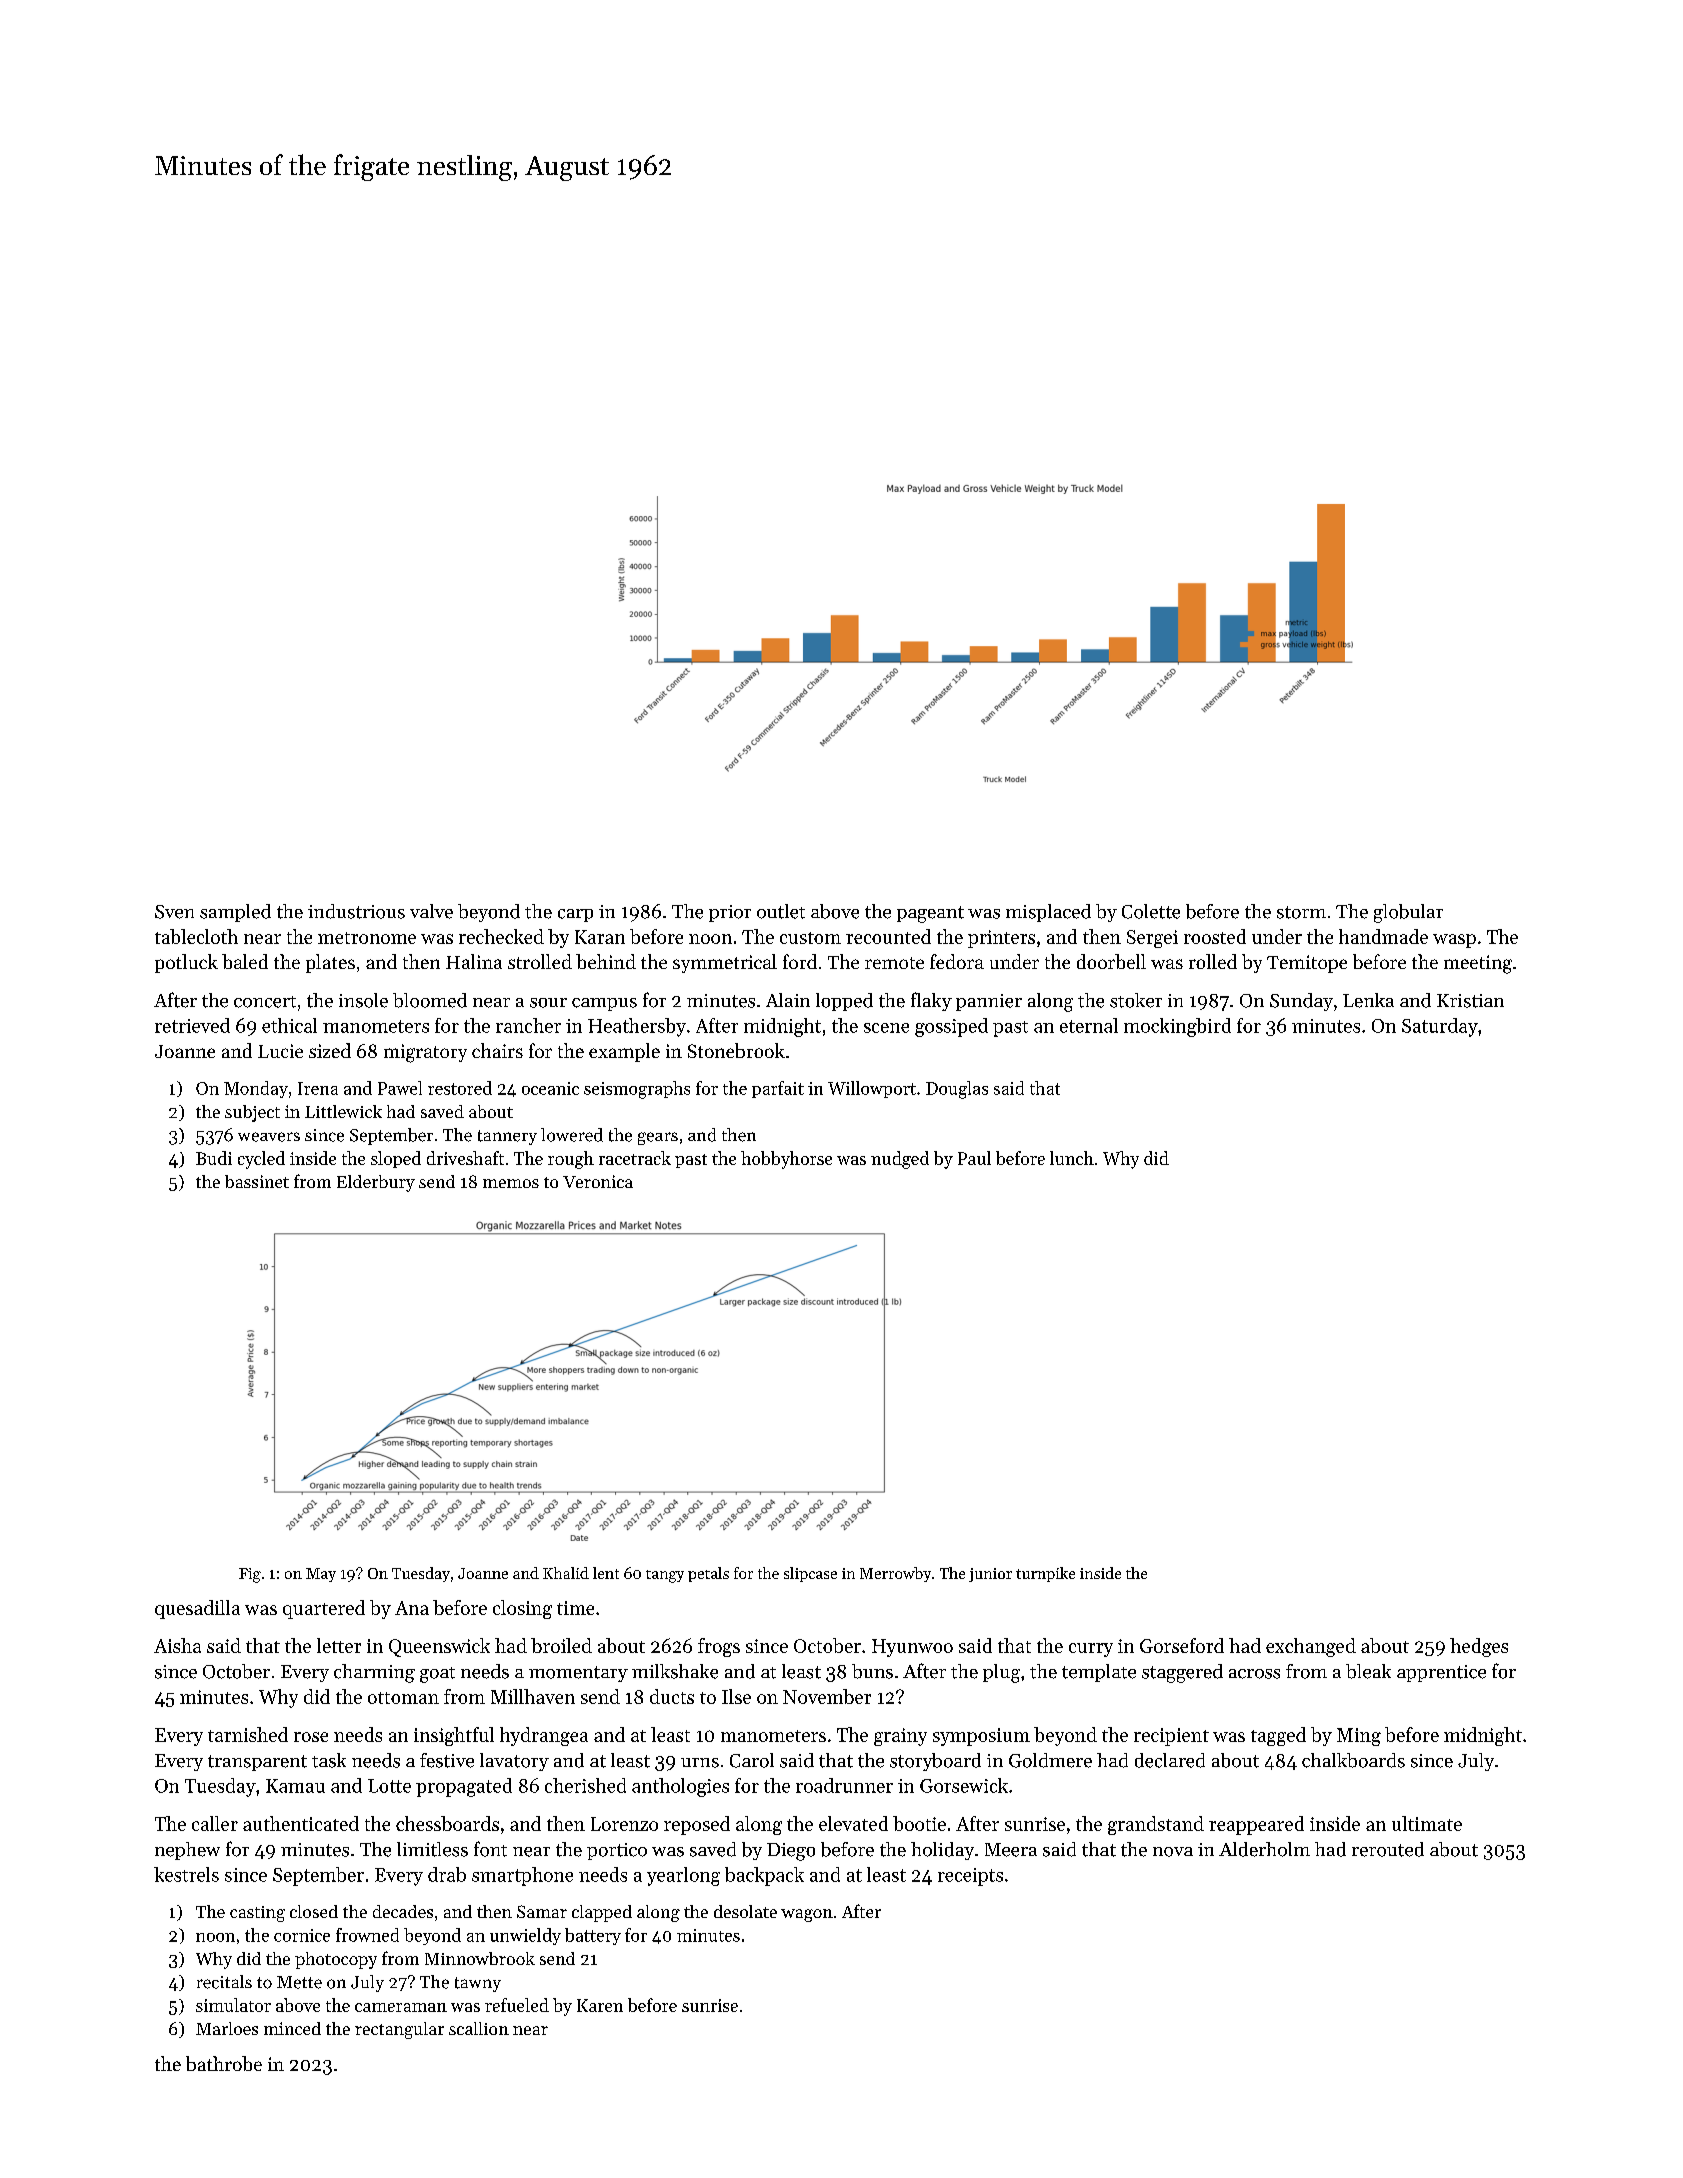 The image size is (1683, 2178). I want to click on nudged, so click(900, 1160).
